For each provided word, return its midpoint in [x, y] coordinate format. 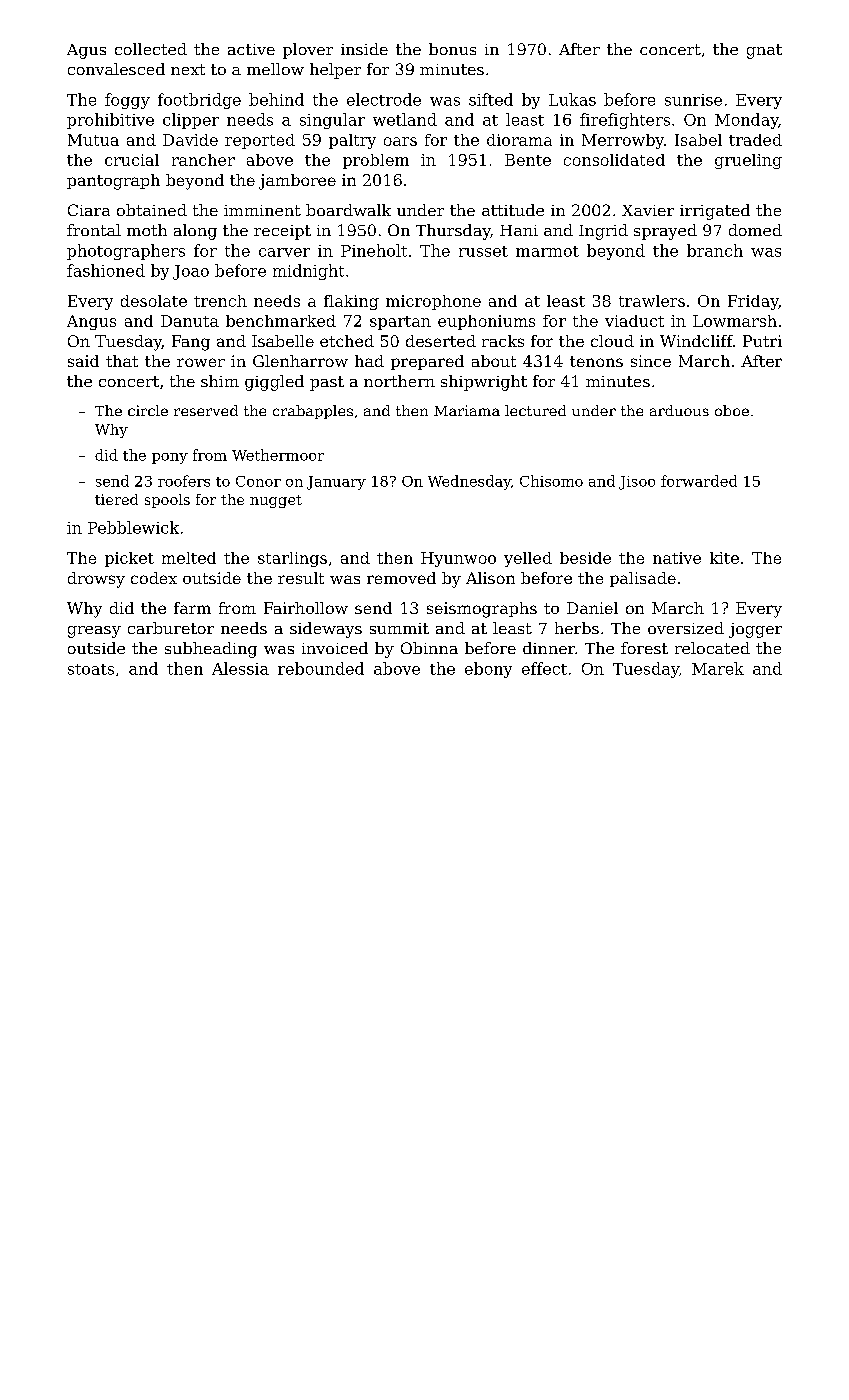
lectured [535, 410]
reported [260, 141]
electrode [384, 99]
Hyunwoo [458, 559]
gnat [764, 51]
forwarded [699, 481]
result [301, 578]
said [83, 361]
